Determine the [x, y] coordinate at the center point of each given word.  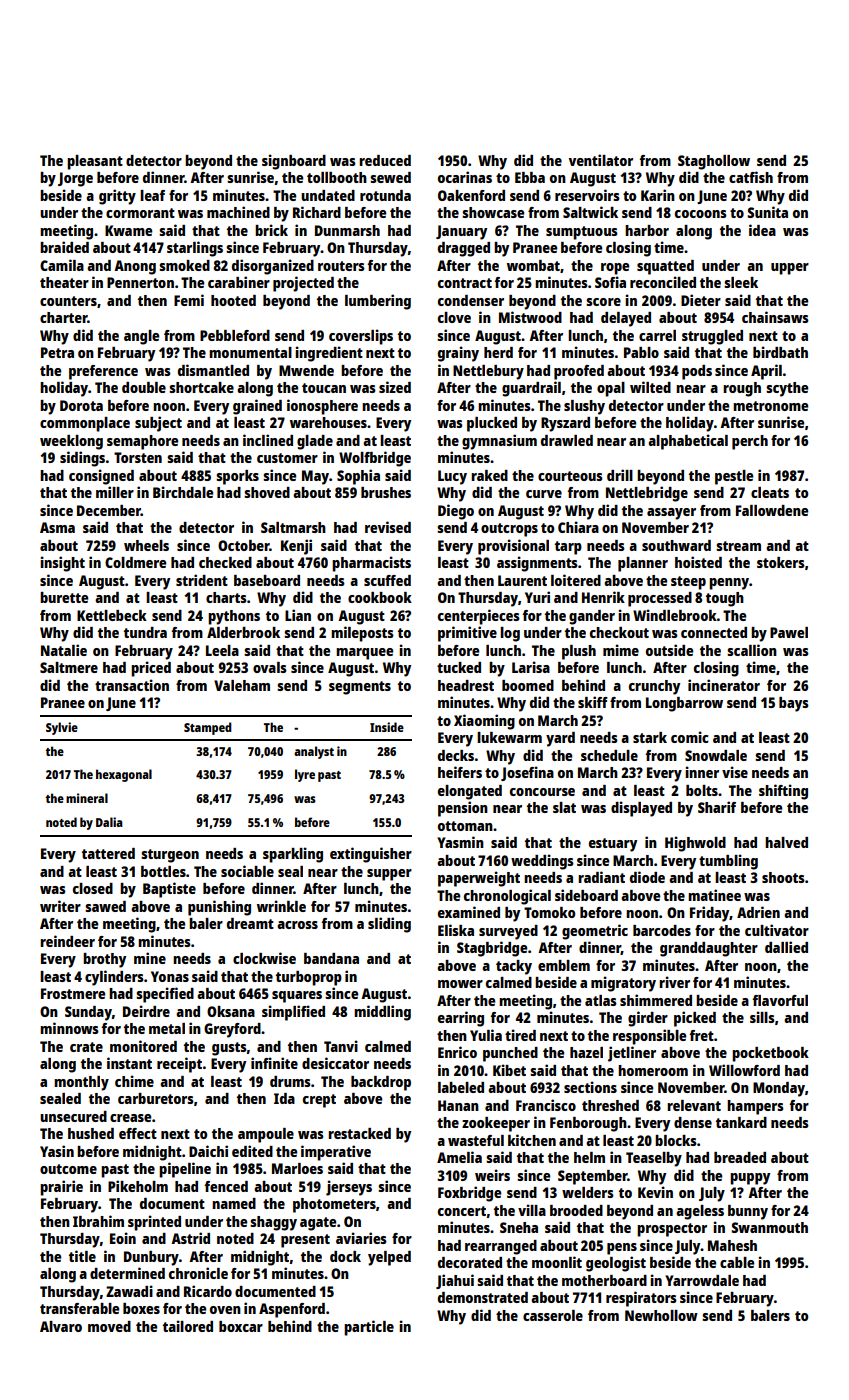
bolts [702, 790]
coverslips [361, 337]
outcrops [509, 530]
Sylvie [62, 728]
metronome [770, 406]
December [109, 510]
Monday [779, 1089]
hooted [233, 300]
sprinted [154, 1223]
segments [360, 688]
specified [165, 995]
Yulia [486, 1035]
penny [729, 584]
